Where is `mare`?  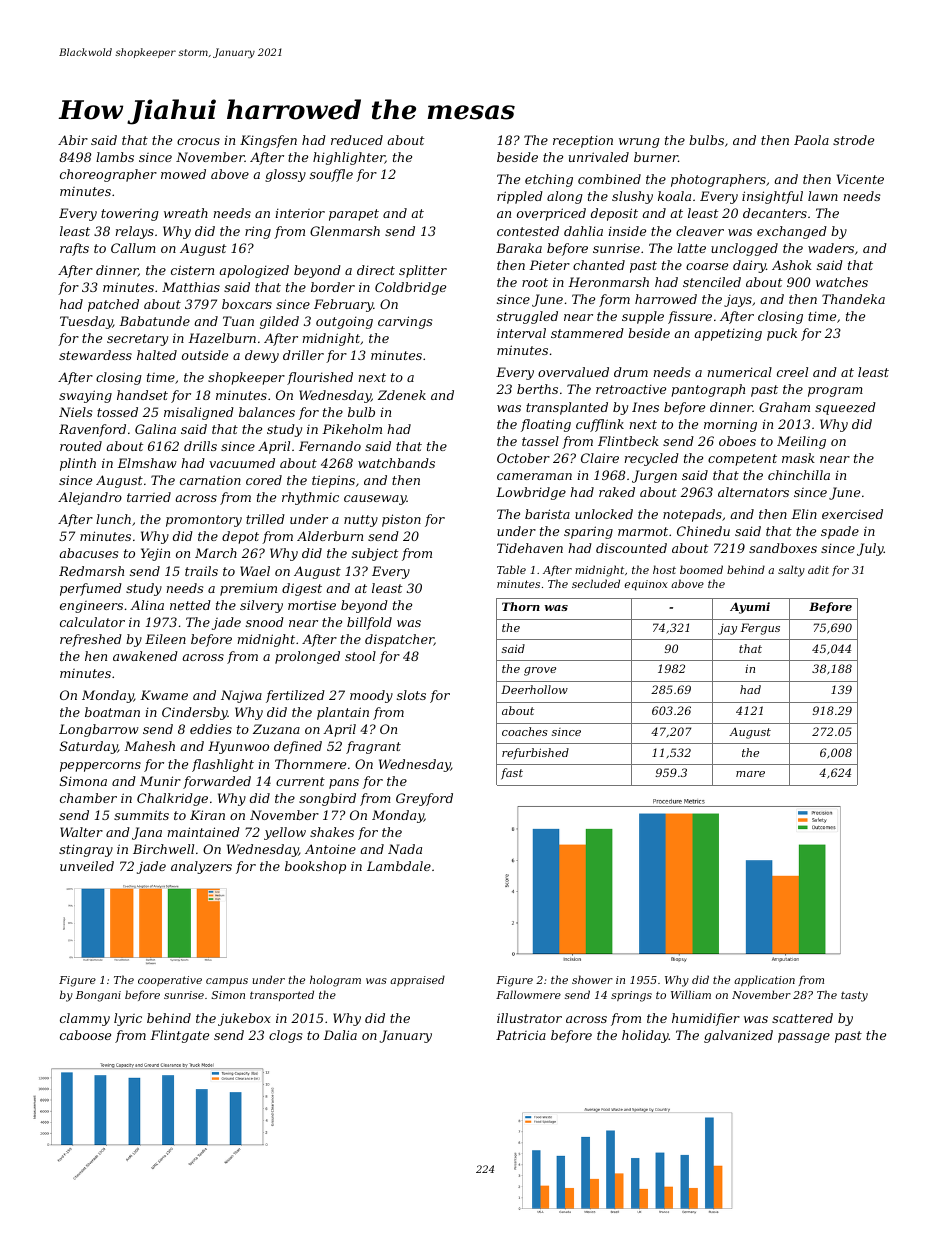 mare is located at coordinates (750, 774).
